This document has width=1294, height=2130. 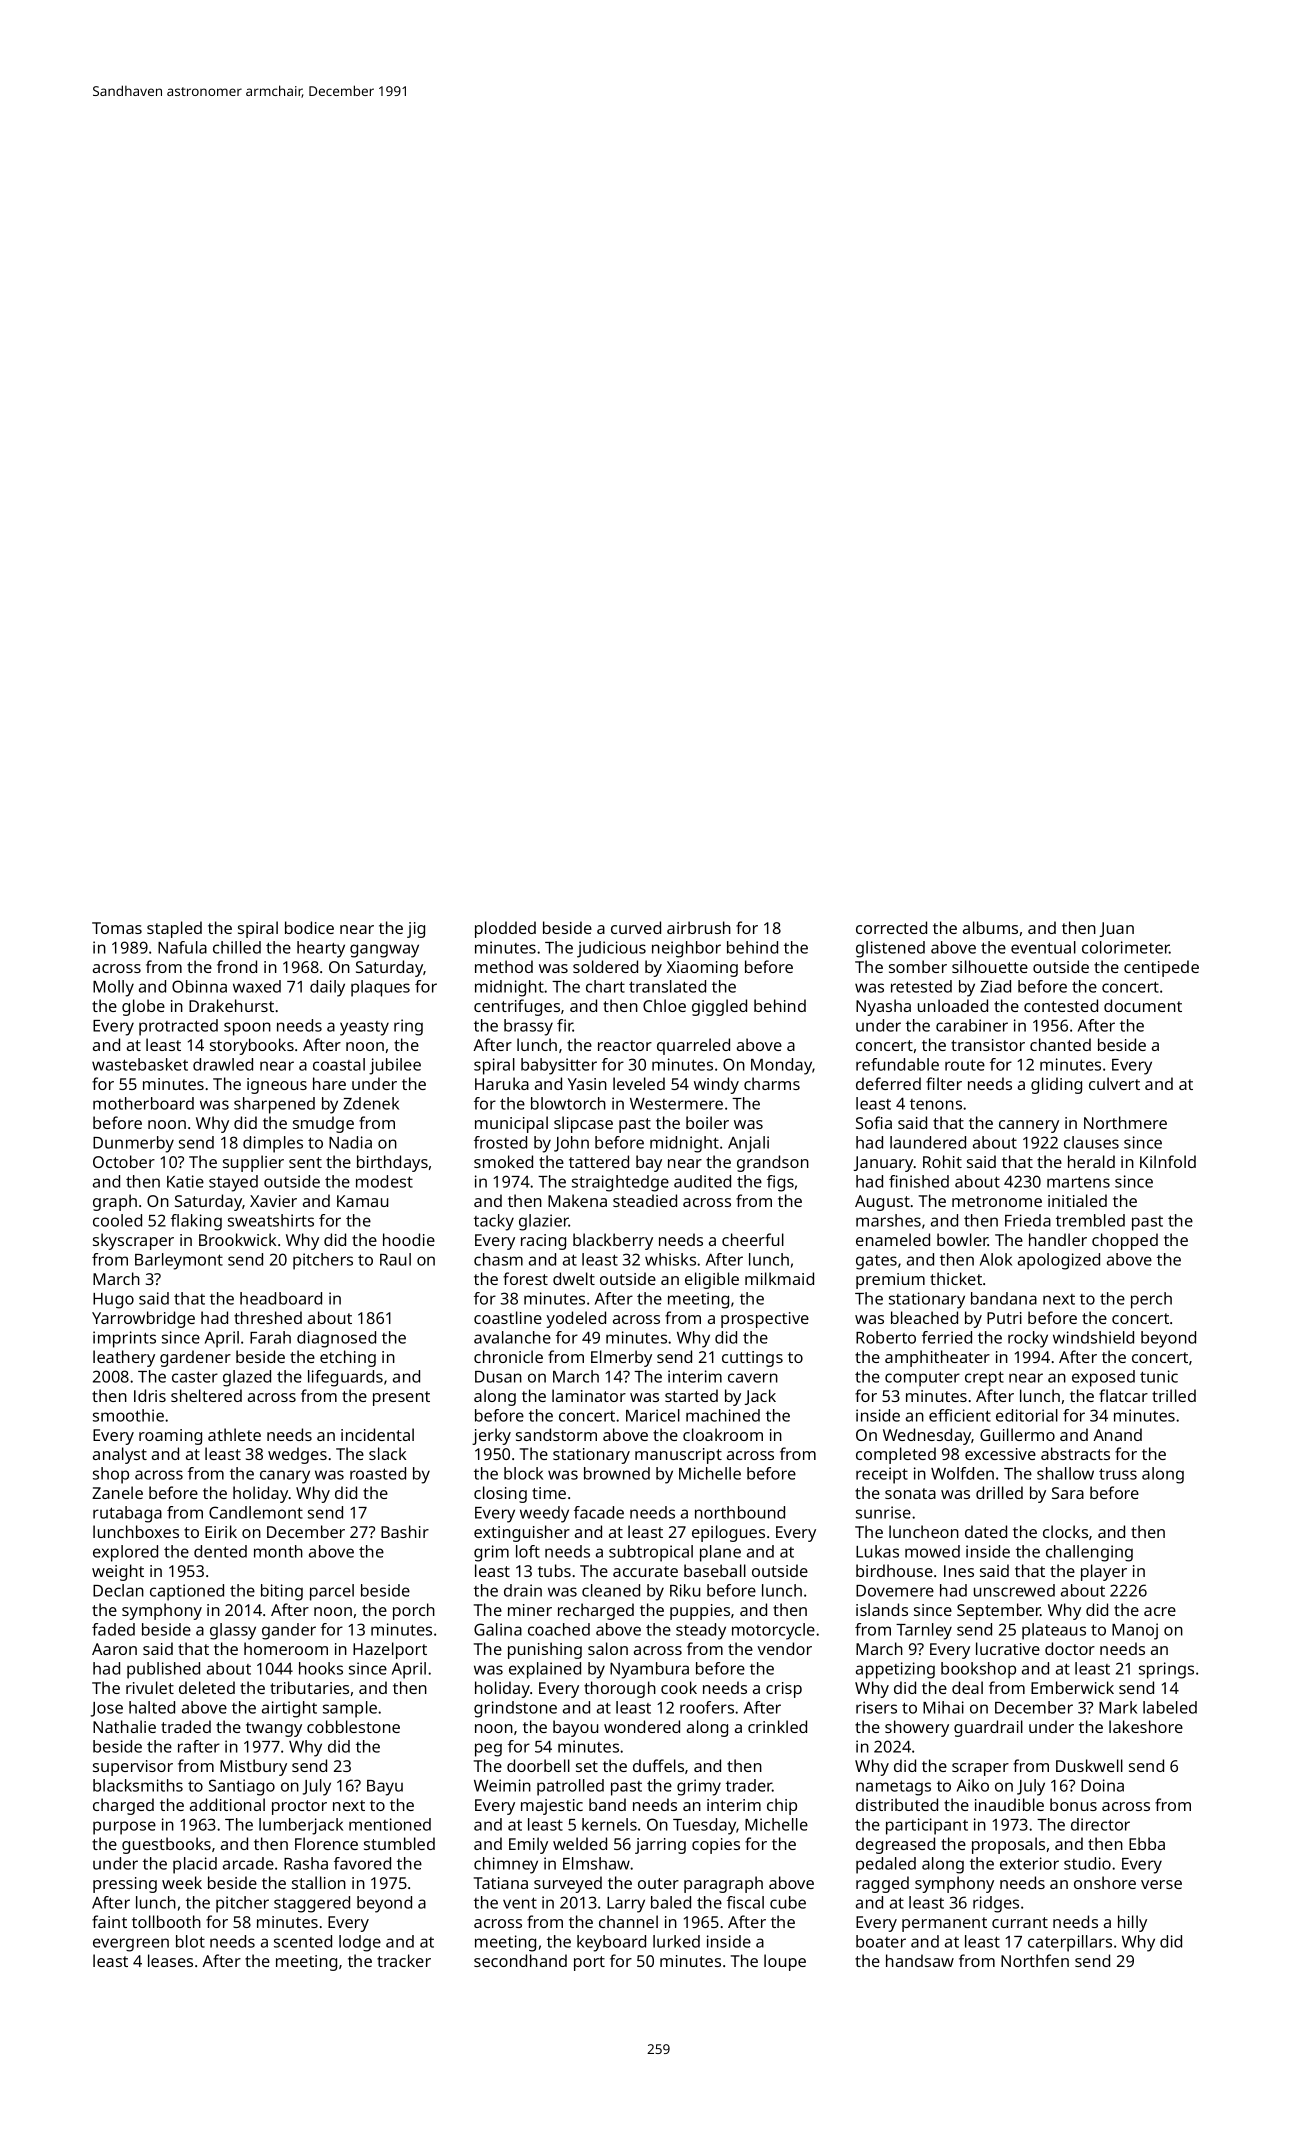 I want to click on arcade, so click(x=248, y=1863).
